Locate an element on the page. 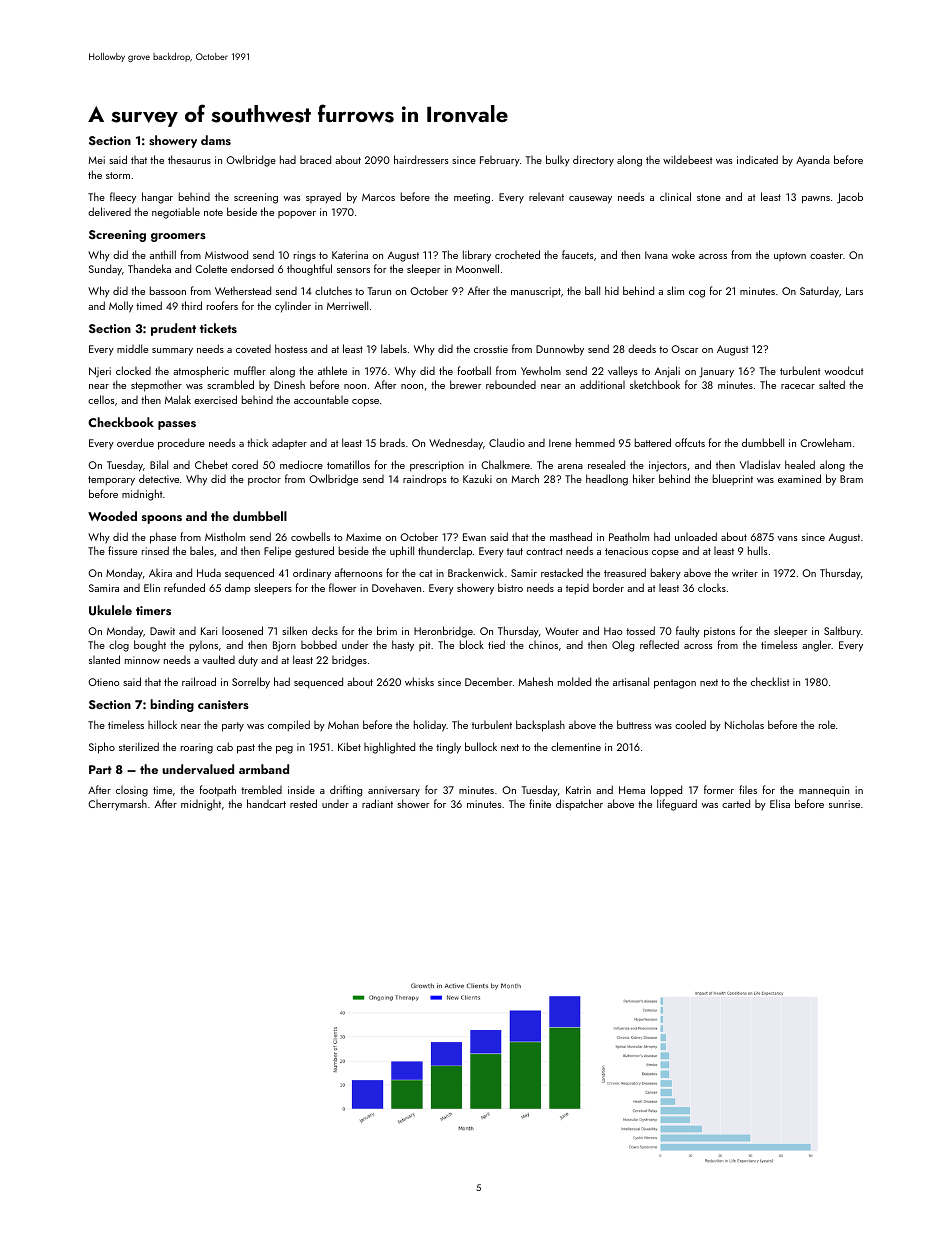 The height and width of the document is (1233, 952). closing is located at coordinates (132, 791).
